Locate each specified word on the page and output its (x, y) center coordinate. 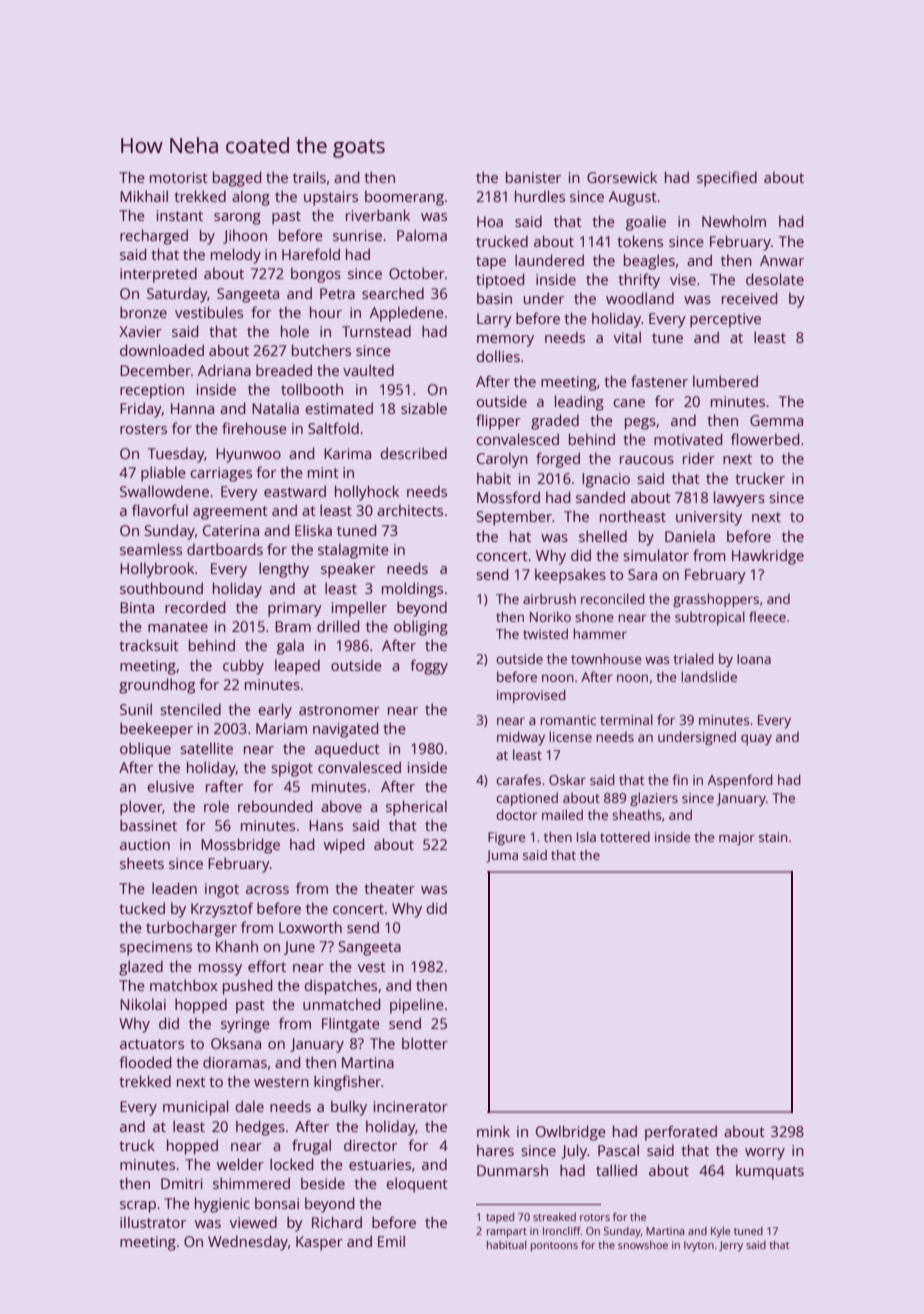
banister (533, 177)
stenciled (190, 709)
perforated (681, 1133)
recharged (154, 237)
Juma (502, 856)
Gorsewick (622, 177)
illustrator (153, 1222)
